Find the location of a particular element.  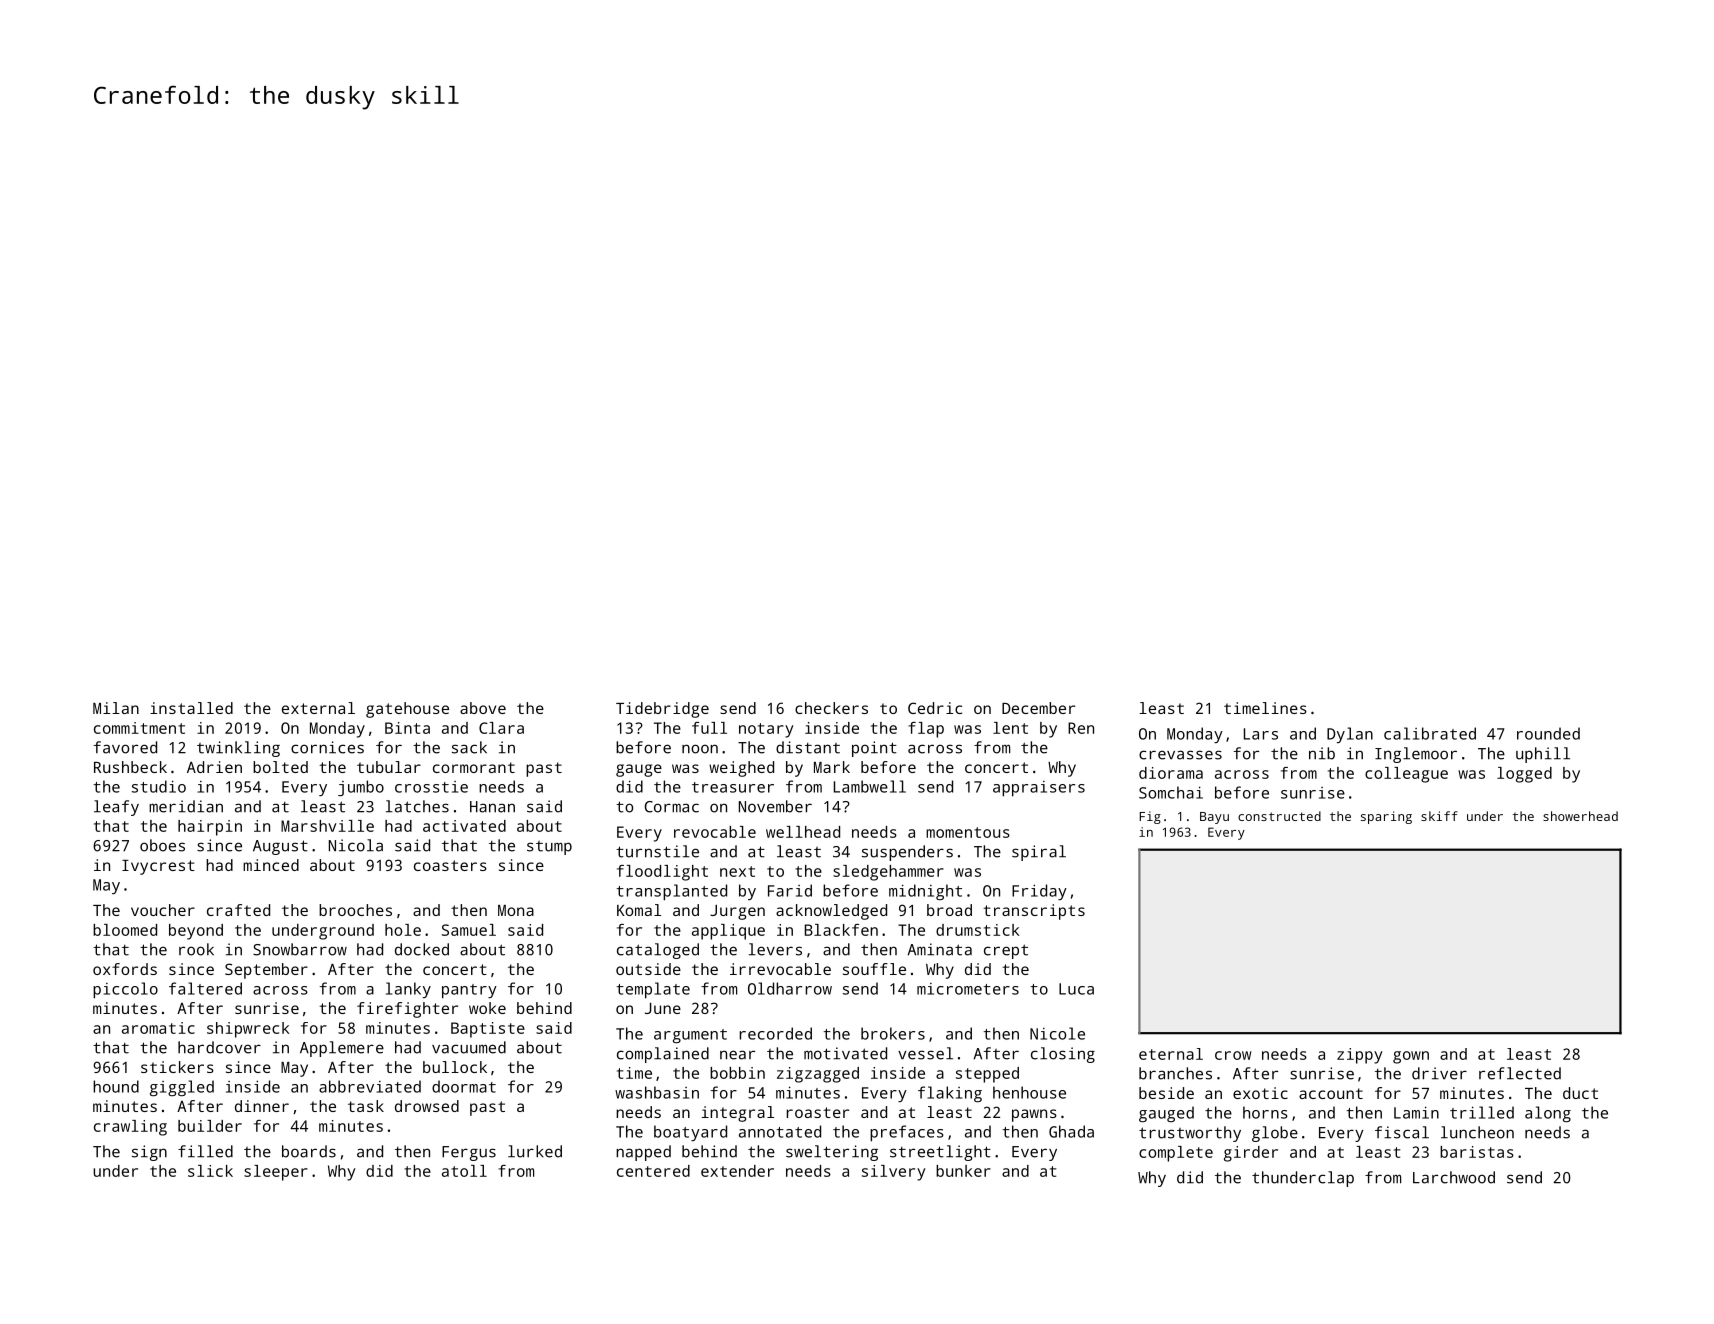

checkers is located at coordinates (831, 708).
